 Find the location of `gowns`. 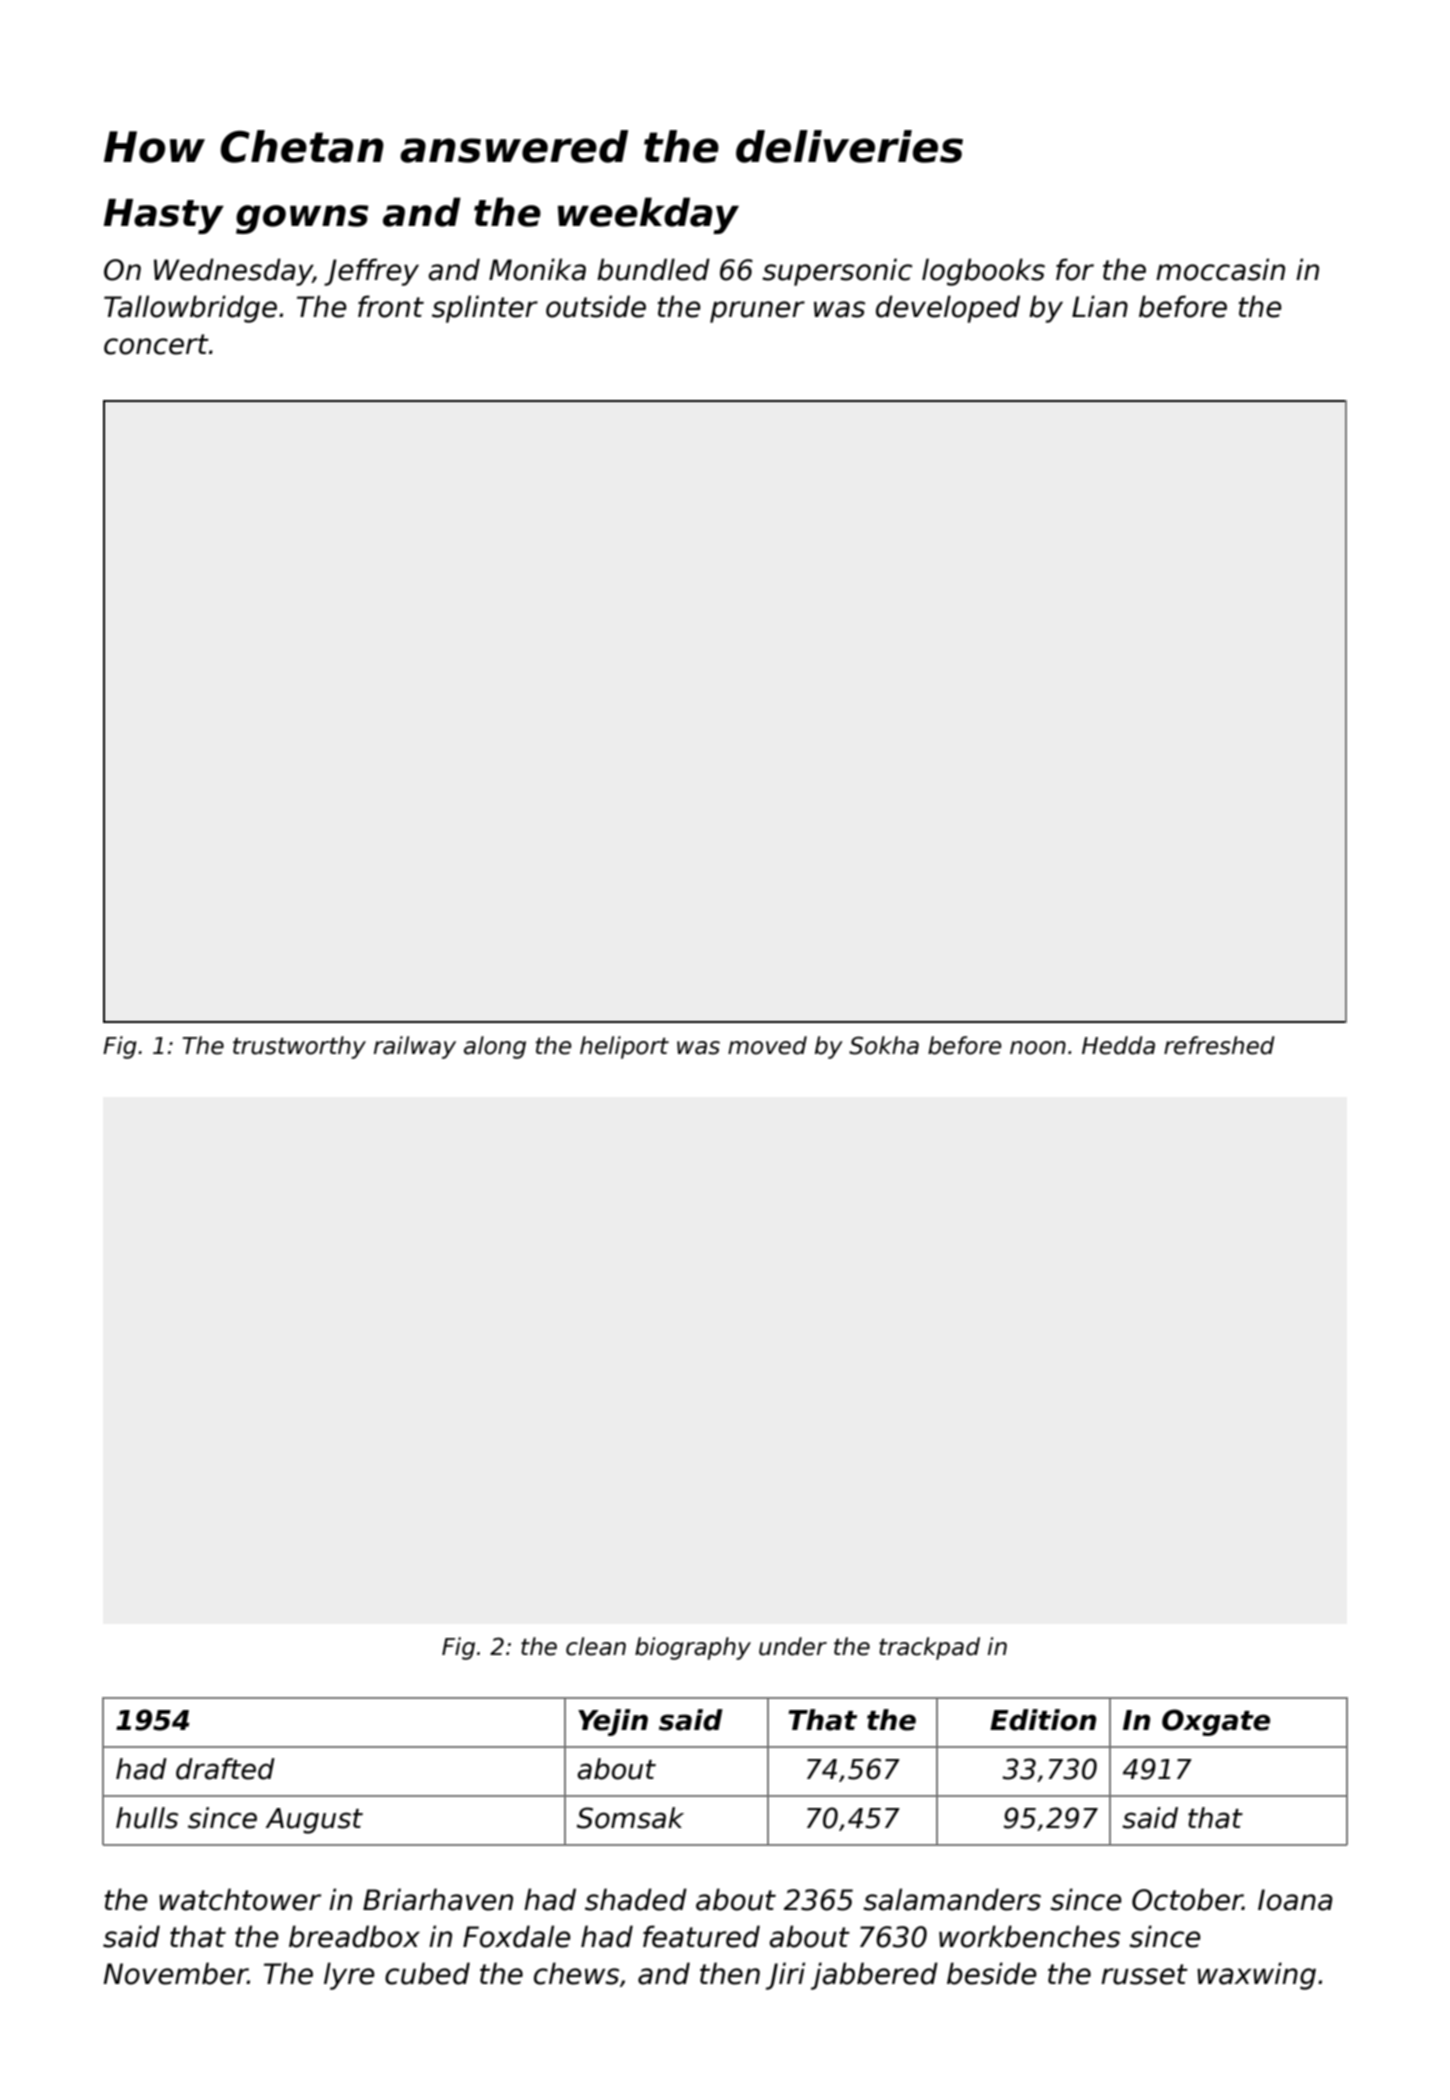

gowns is located at coordinates (302, 219).
